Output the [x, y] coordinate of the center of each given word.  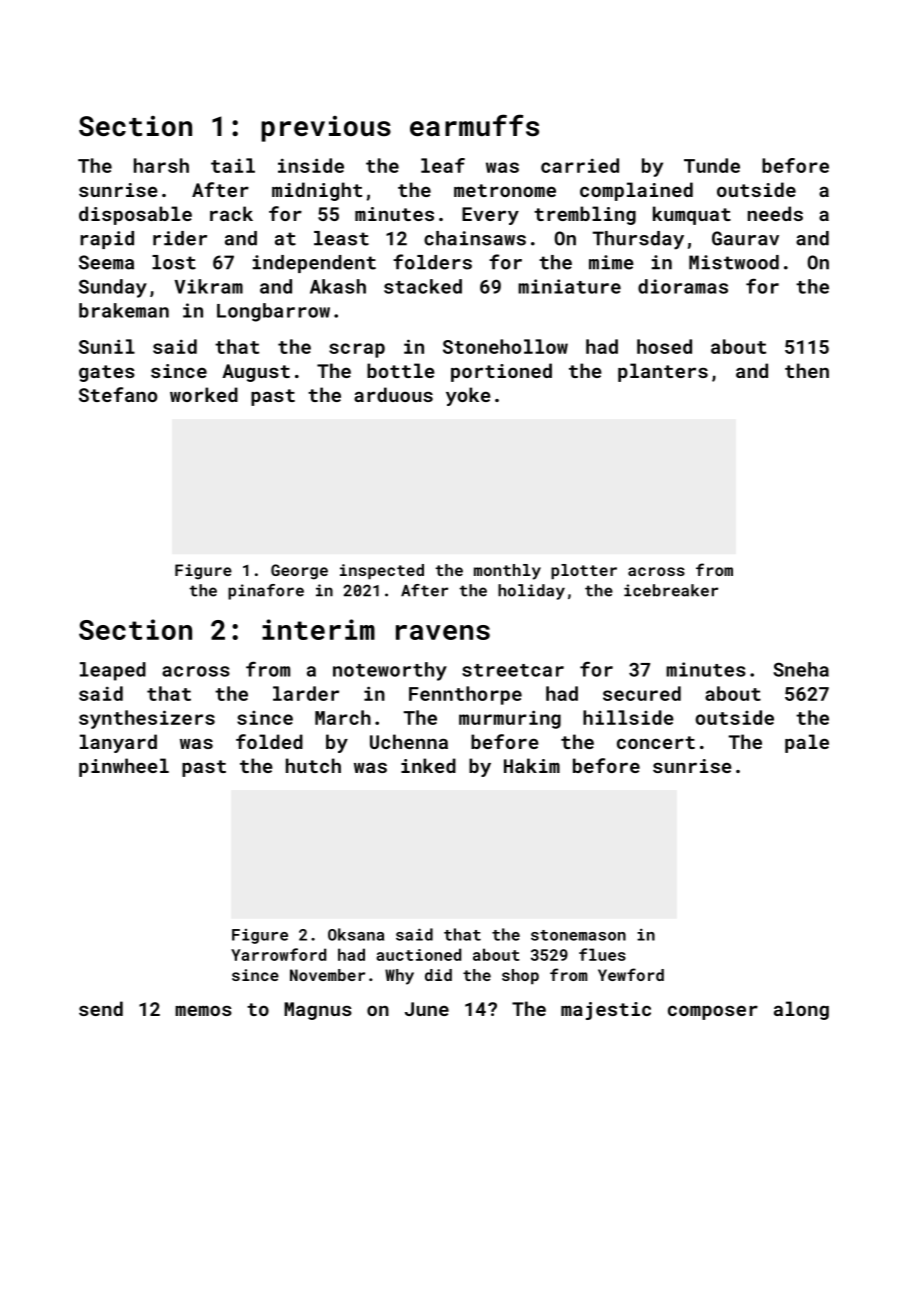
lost [174, 262]
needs [775, 213]
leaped [113, 671]
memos [203, 1010]
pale [807, 743]
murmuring [510, 719]
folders [432, 262]
